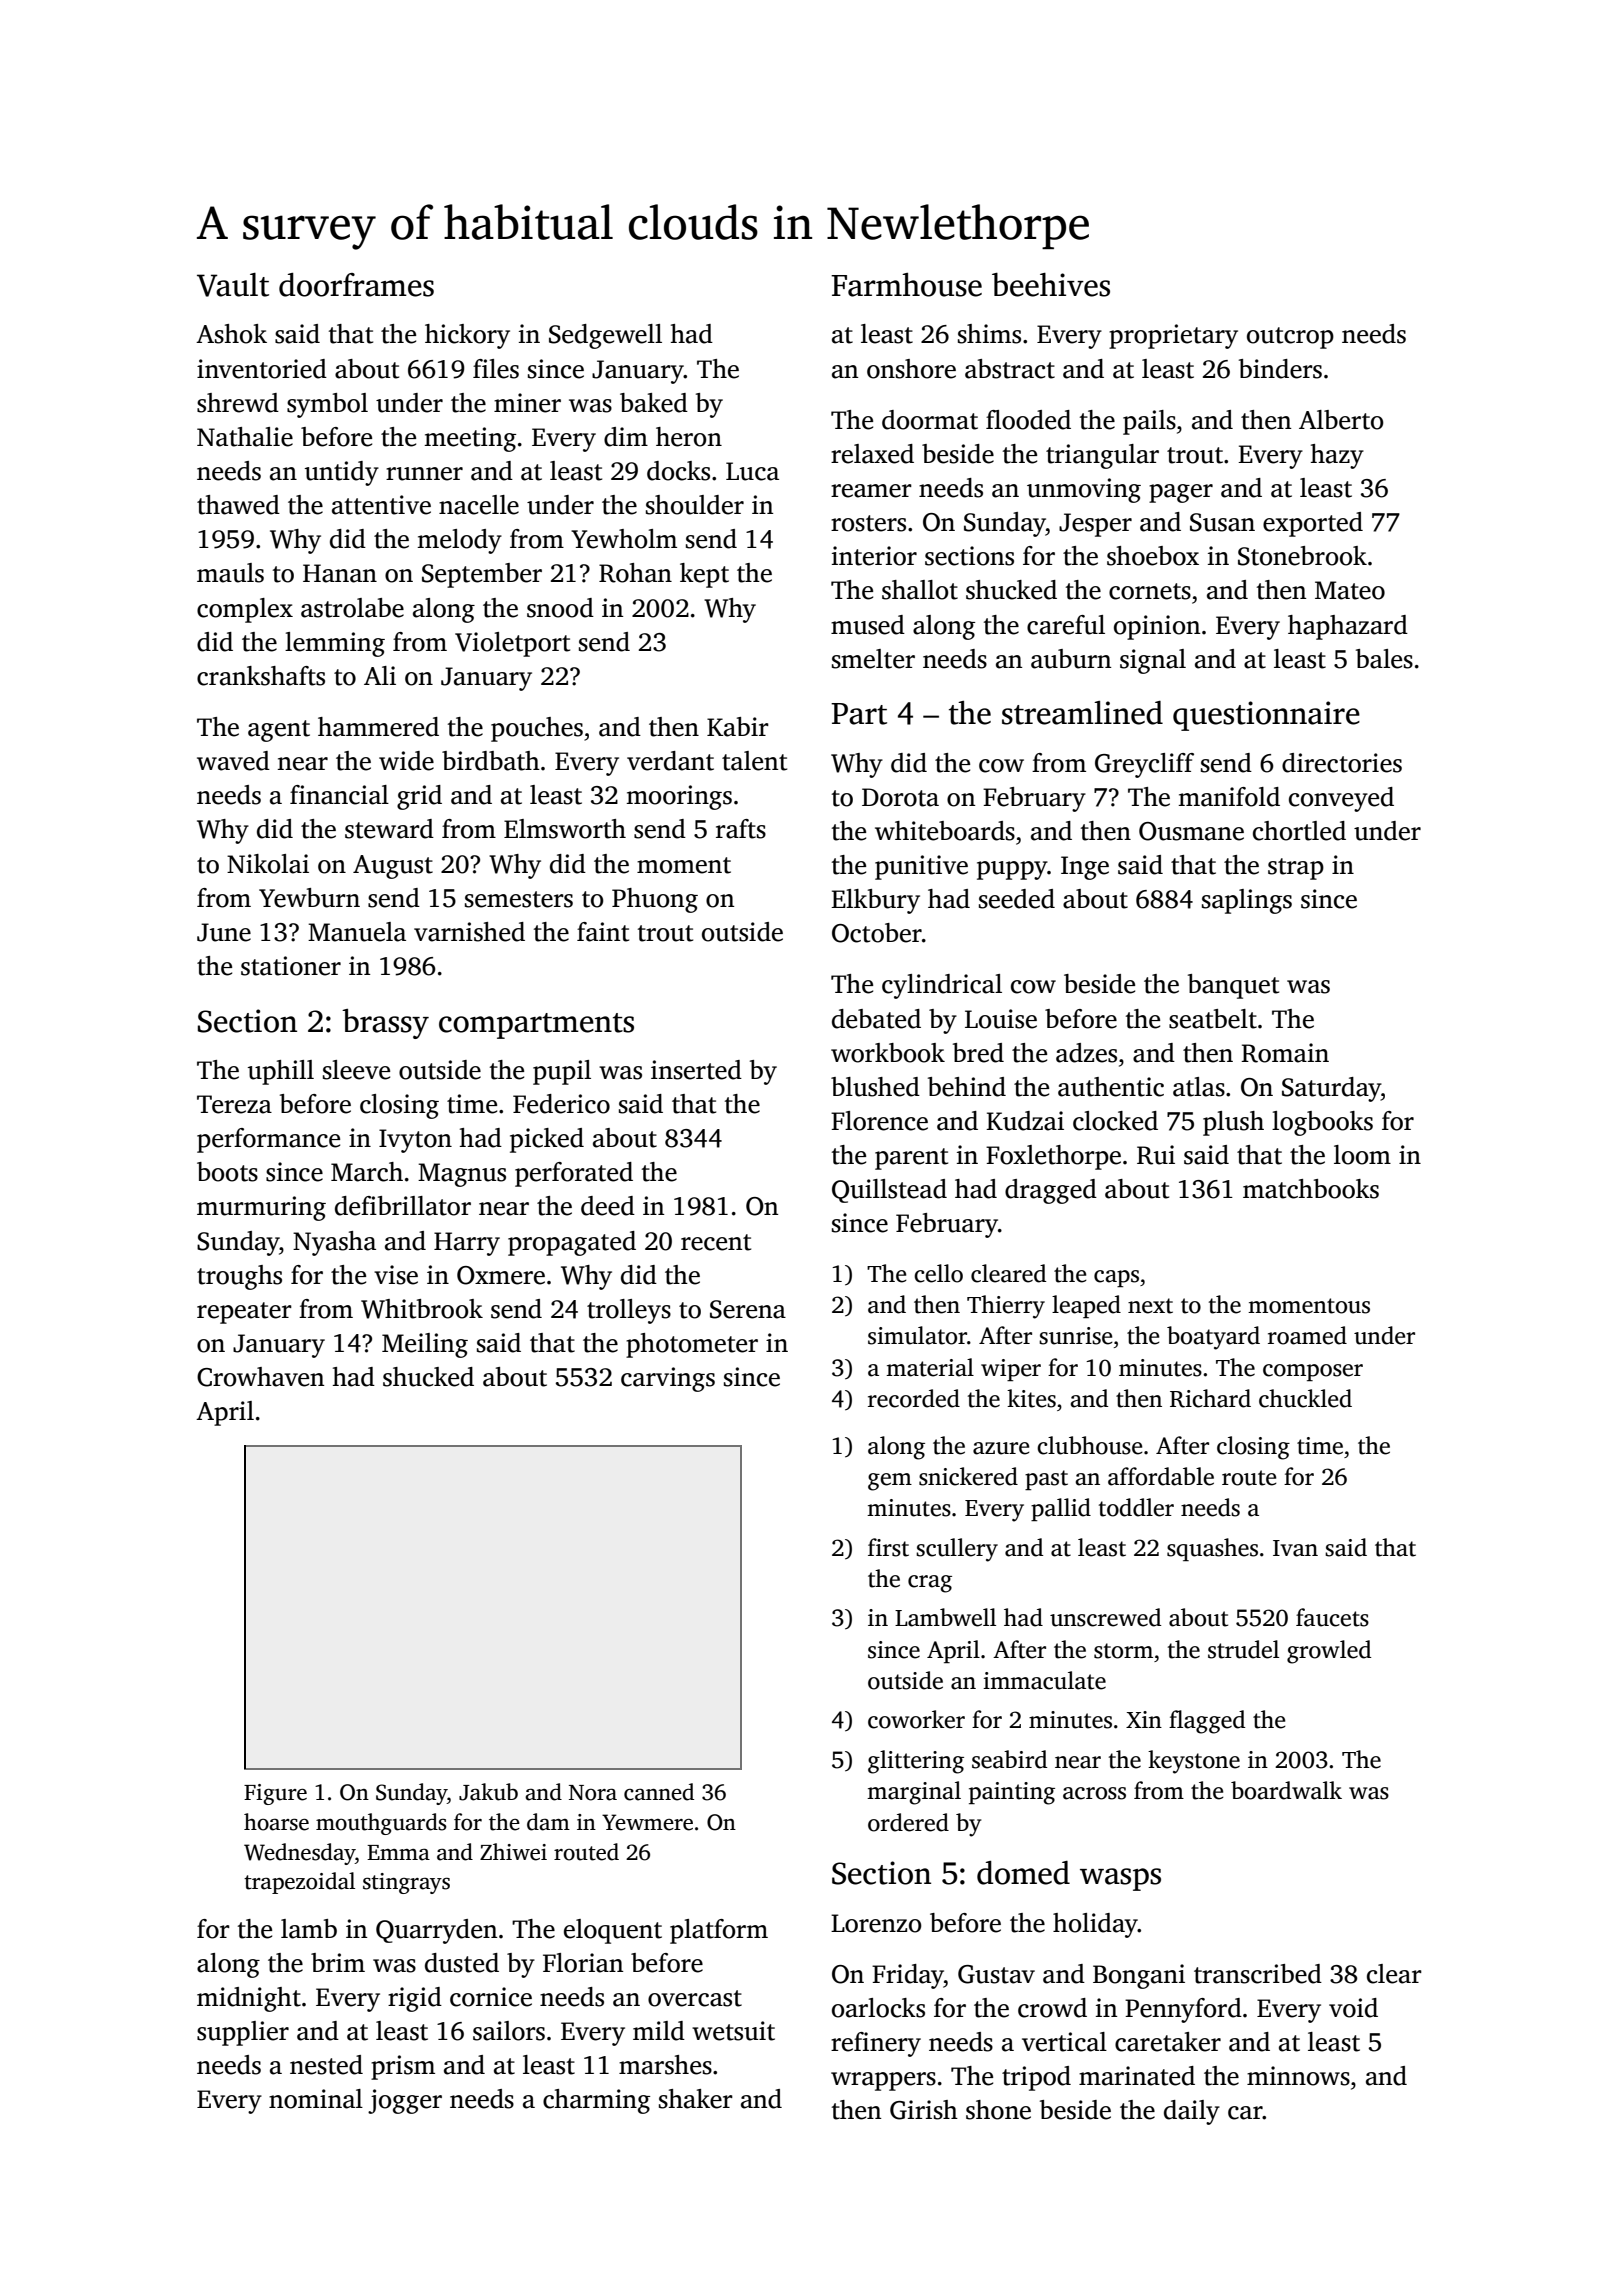 The width and height of the screenshot is (1620, 2292). Describe the element at coordinates (654, 403) in the screenshot. I see `baked` at that location.
